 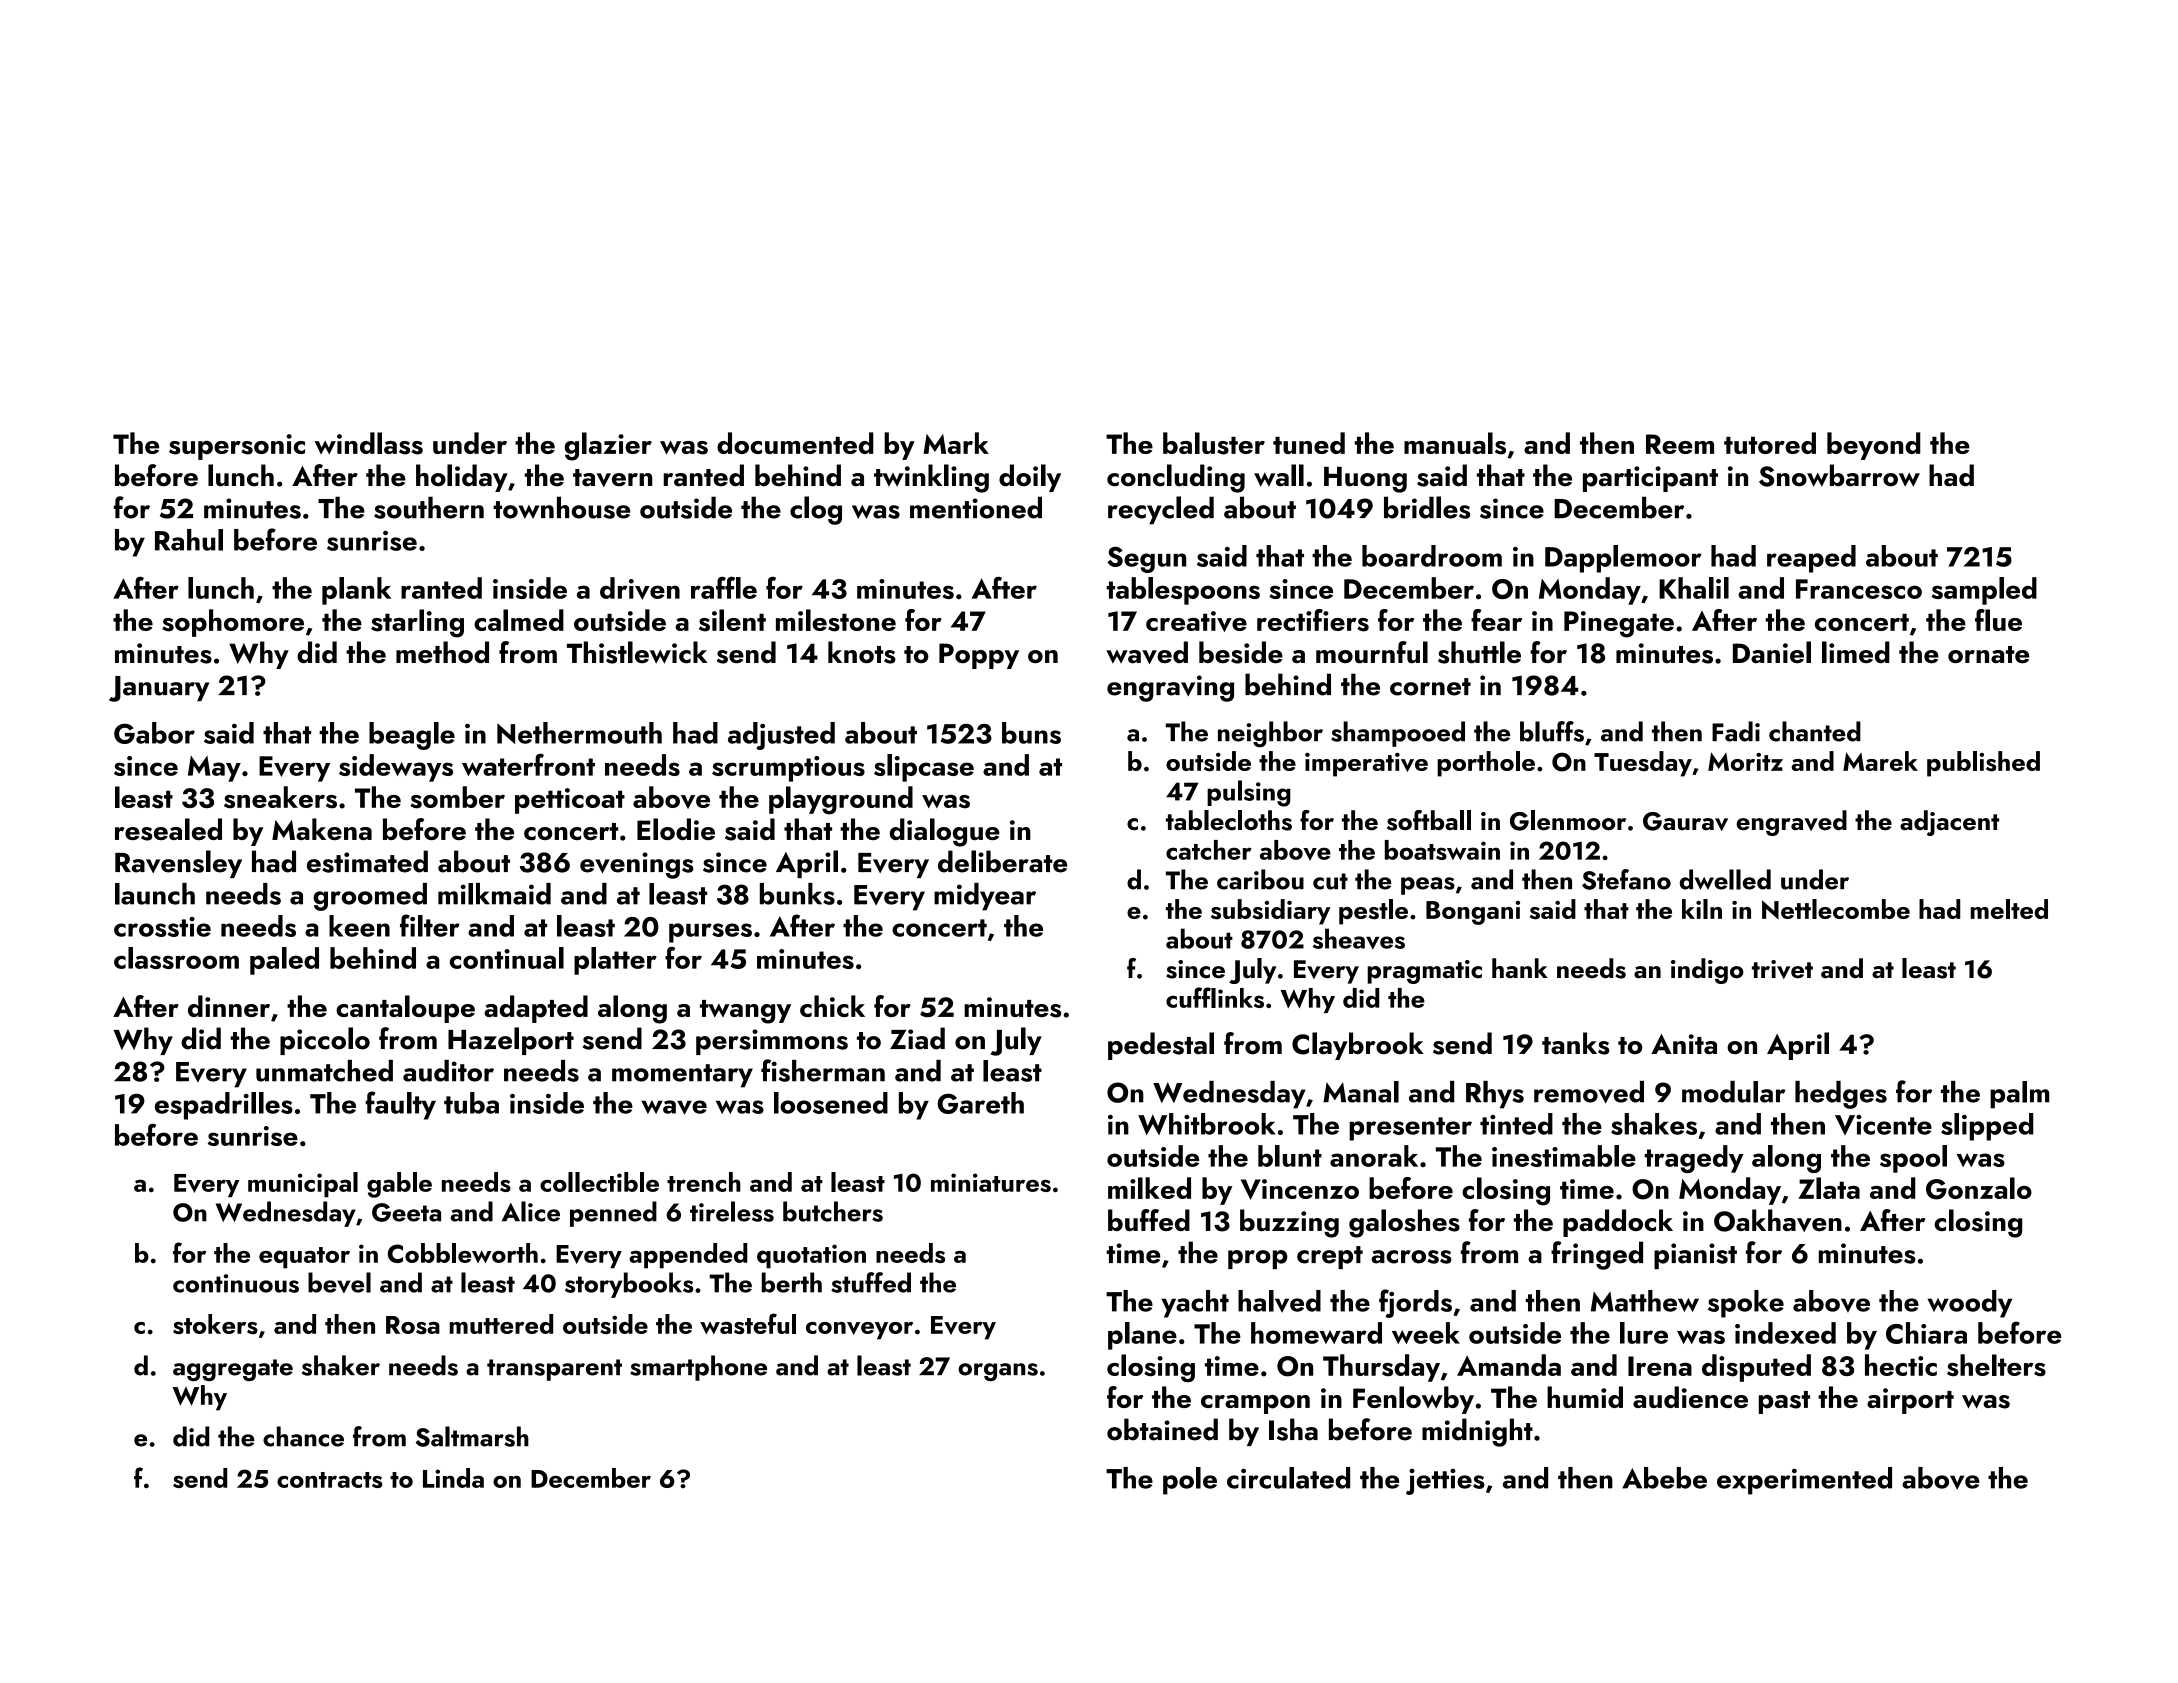 What do you see at coordinates (453, 1478) in the document?
I see `Linda` at bounding box center [453, 1478].
